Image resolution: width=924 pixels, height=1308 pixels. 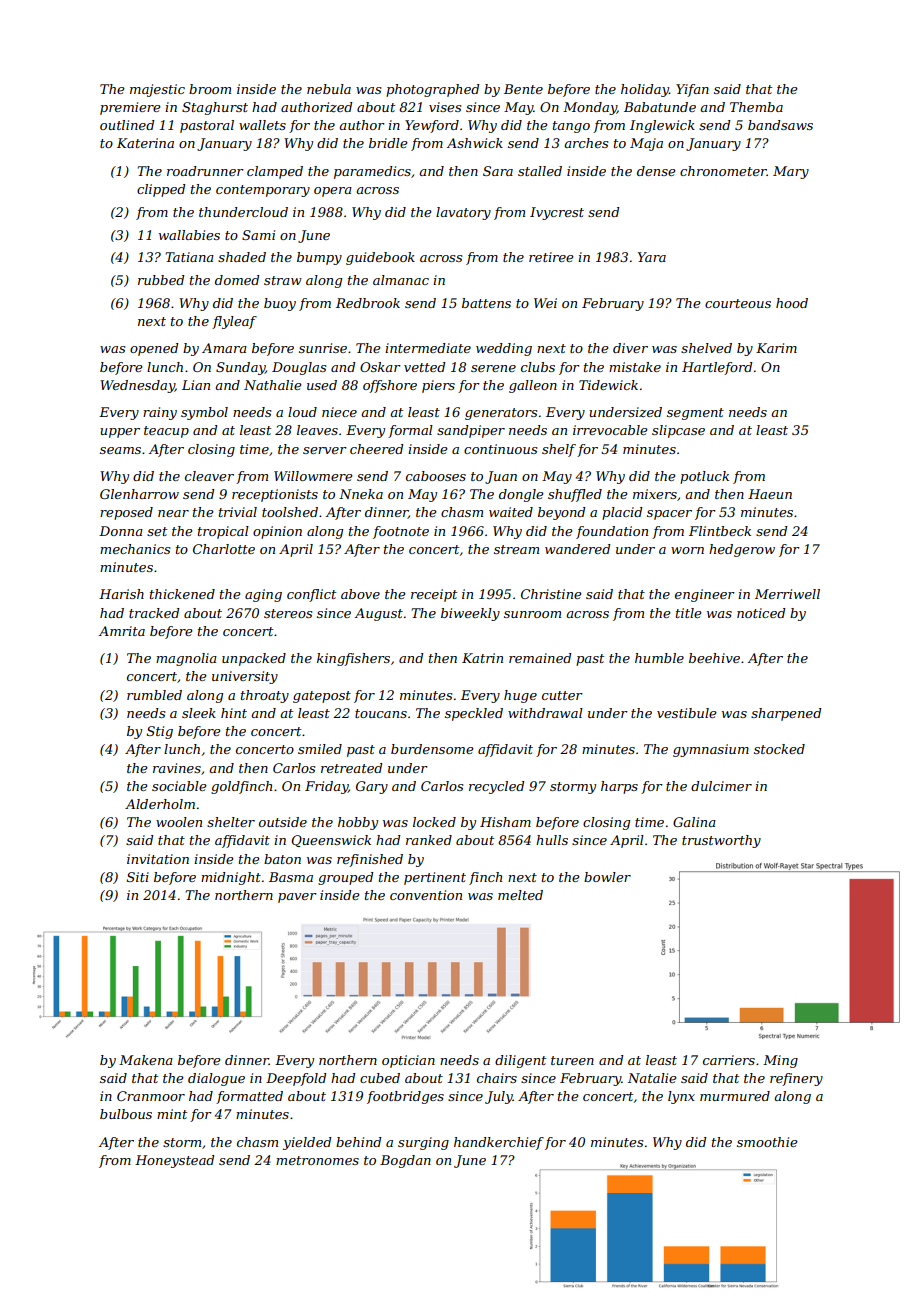 What do you see at coordinates (780, 125) in the page?
I see `bandsaws` at bounding box center [780, 125].
